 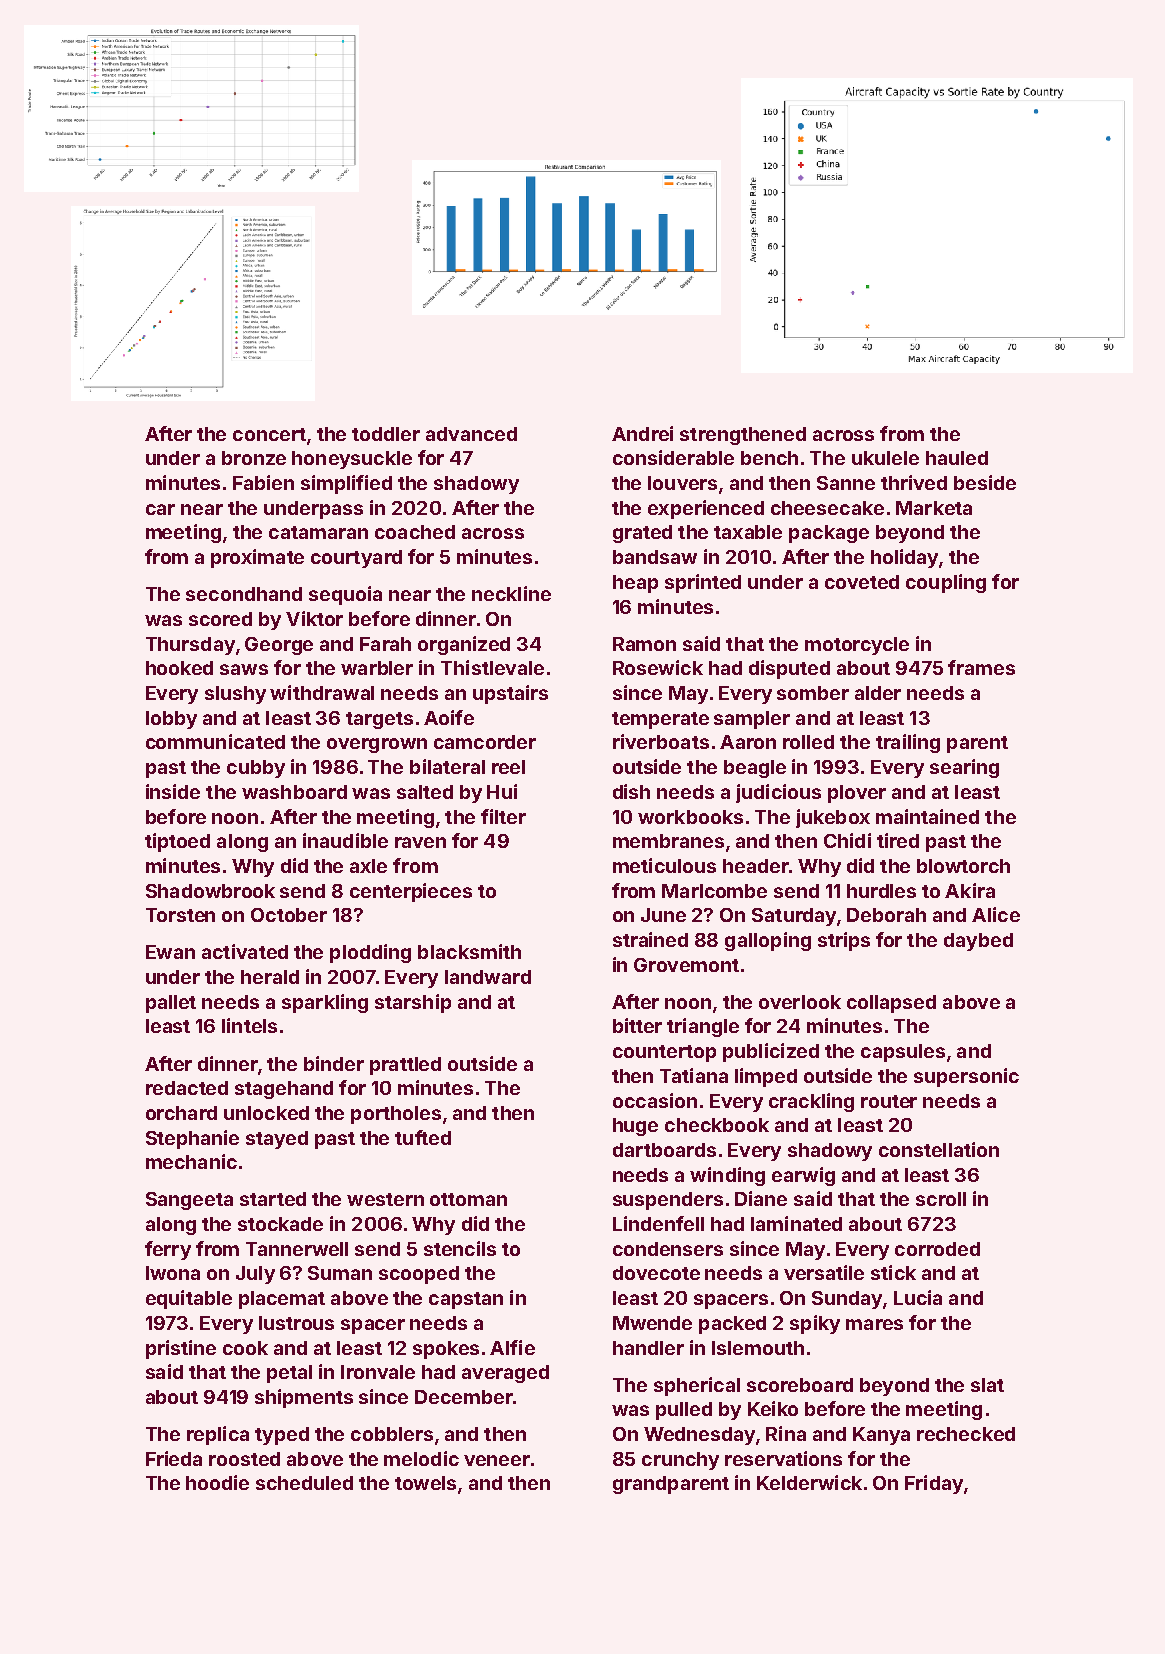 I want to click on riverboats, so click(x=661, y=741).
